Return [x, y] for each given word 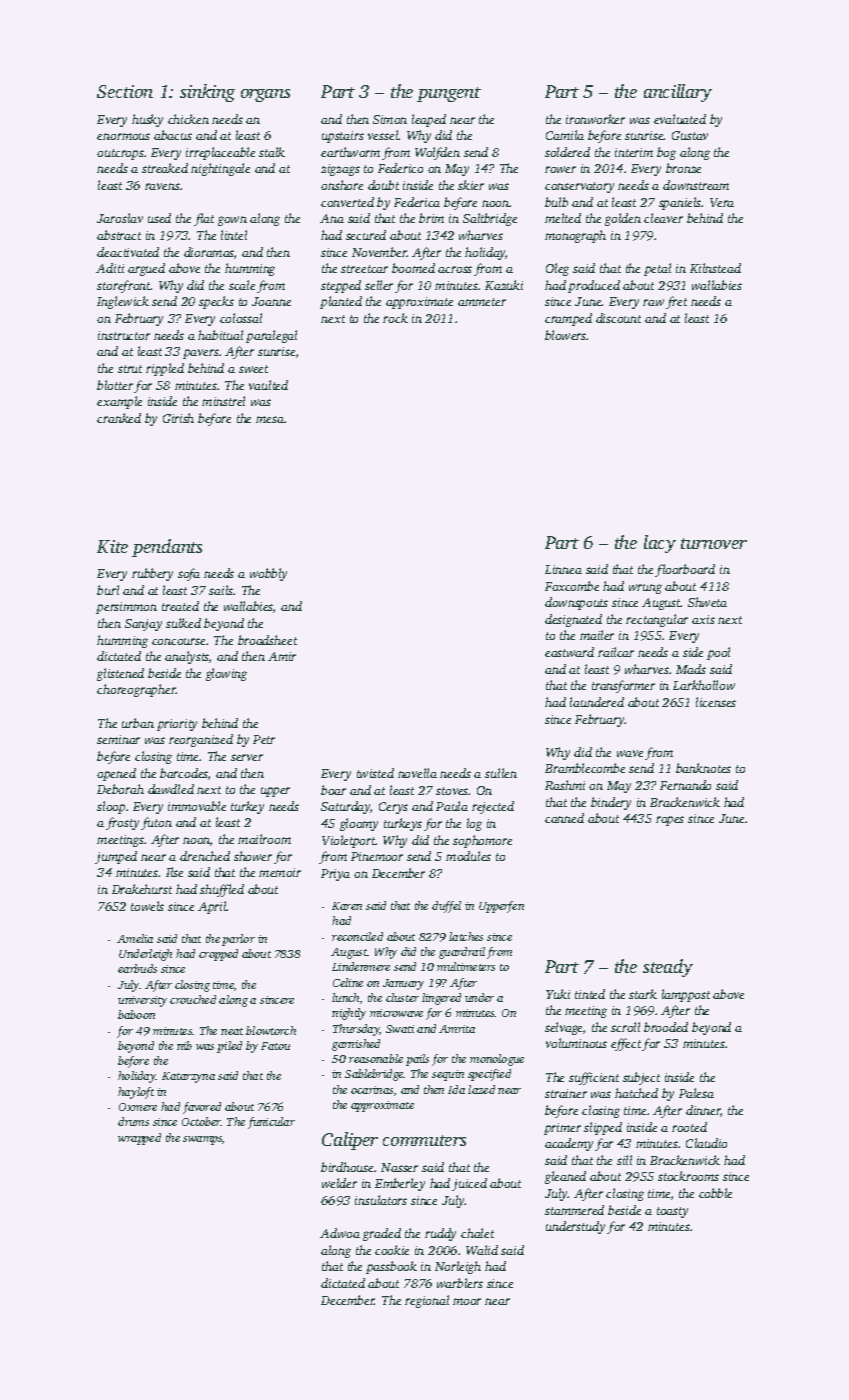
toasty [672, 1212]
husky [147, 120]
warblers [460, 1283]
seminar [118, 739]
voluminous [576, 1043]
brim [431, 218]
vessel [383, 135]
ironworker [595, 119]
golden [623, 219]
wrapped [139, 1139]
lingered [441, 999]
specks [216, 302]
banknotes [703, 768]
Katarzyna [188, 1077]
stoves [452, 791]
